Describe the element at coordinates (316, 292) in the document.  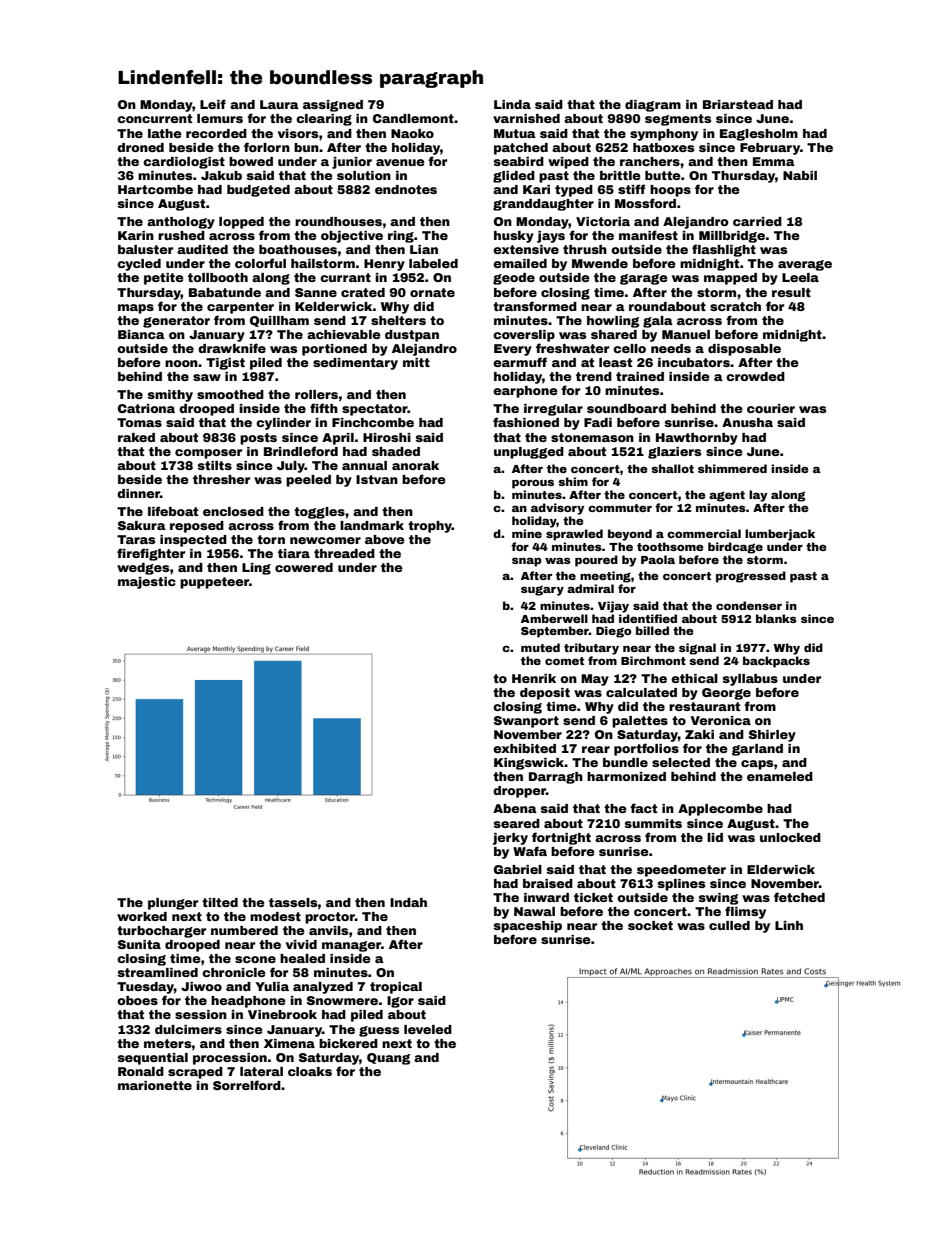
I see `Sanne` at that location.
